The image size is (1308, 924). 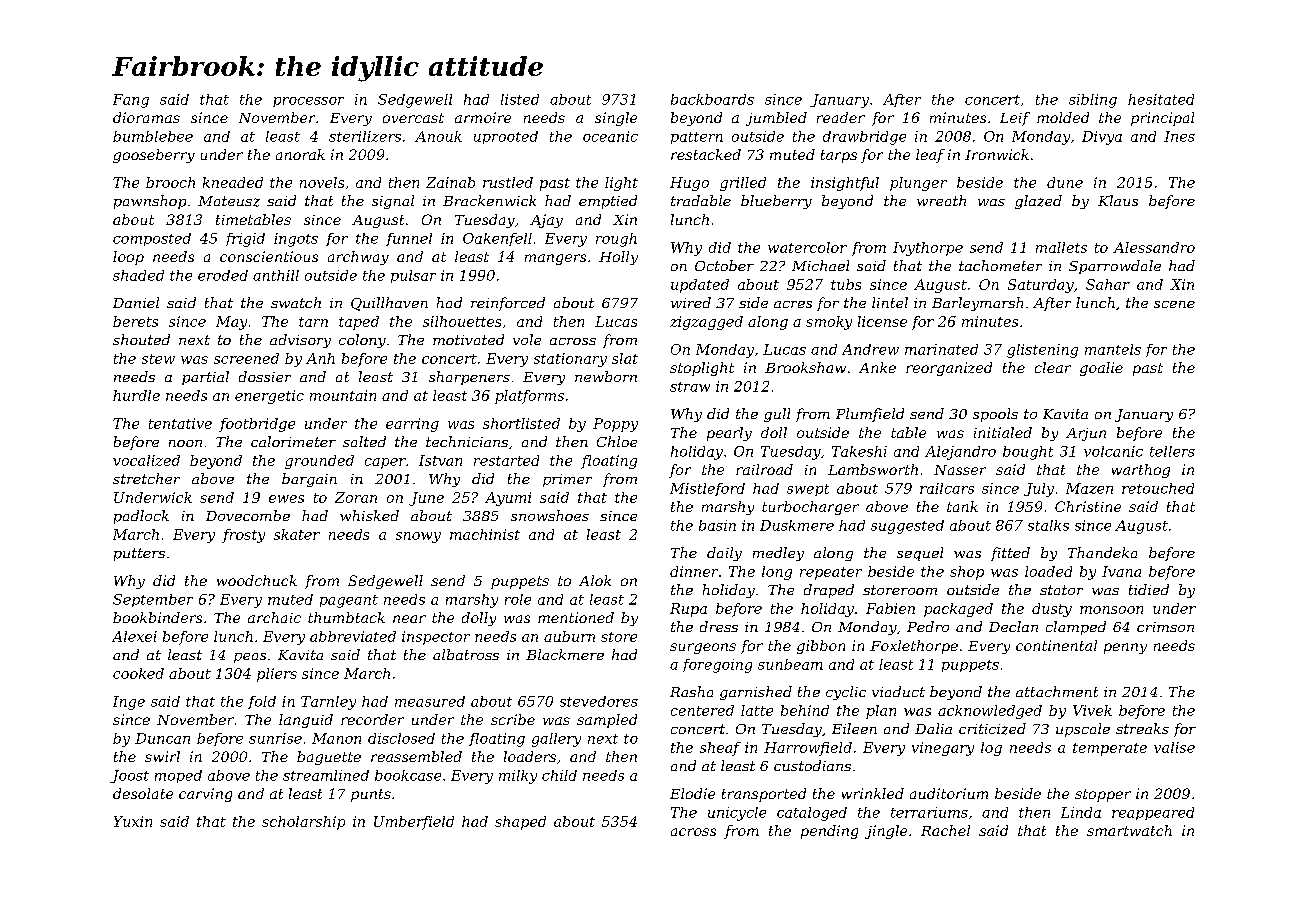 I want to click on sterilizers, so click(x=365, y=136).
